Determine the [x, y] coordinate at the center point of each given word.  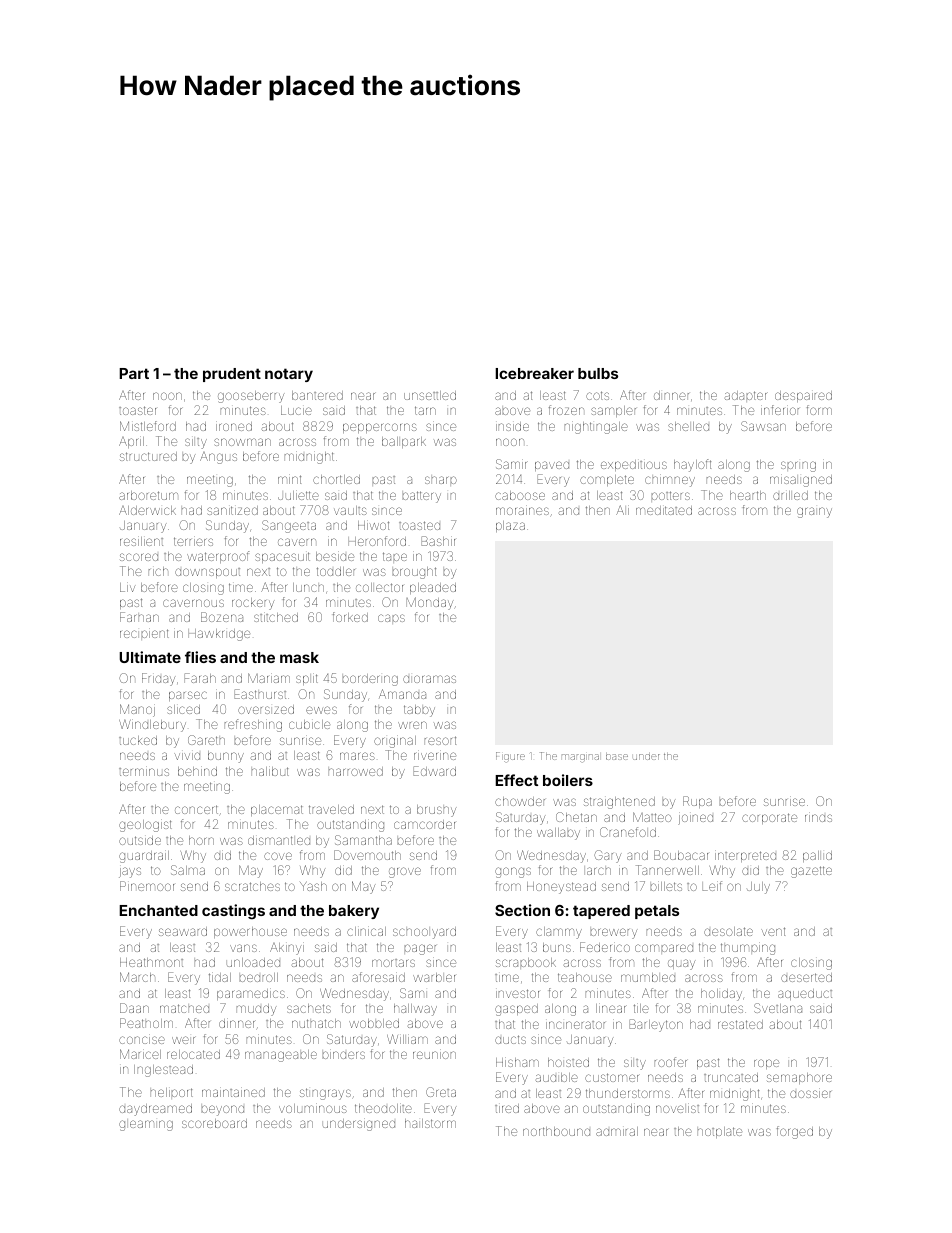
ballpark [404, 442]
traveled [331, 809]
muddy [256, 1010]
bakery [354, 912]
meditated [664, 510]
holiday [721, 995]
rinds [818, 817]
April [131, 442]
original [395, 741]
